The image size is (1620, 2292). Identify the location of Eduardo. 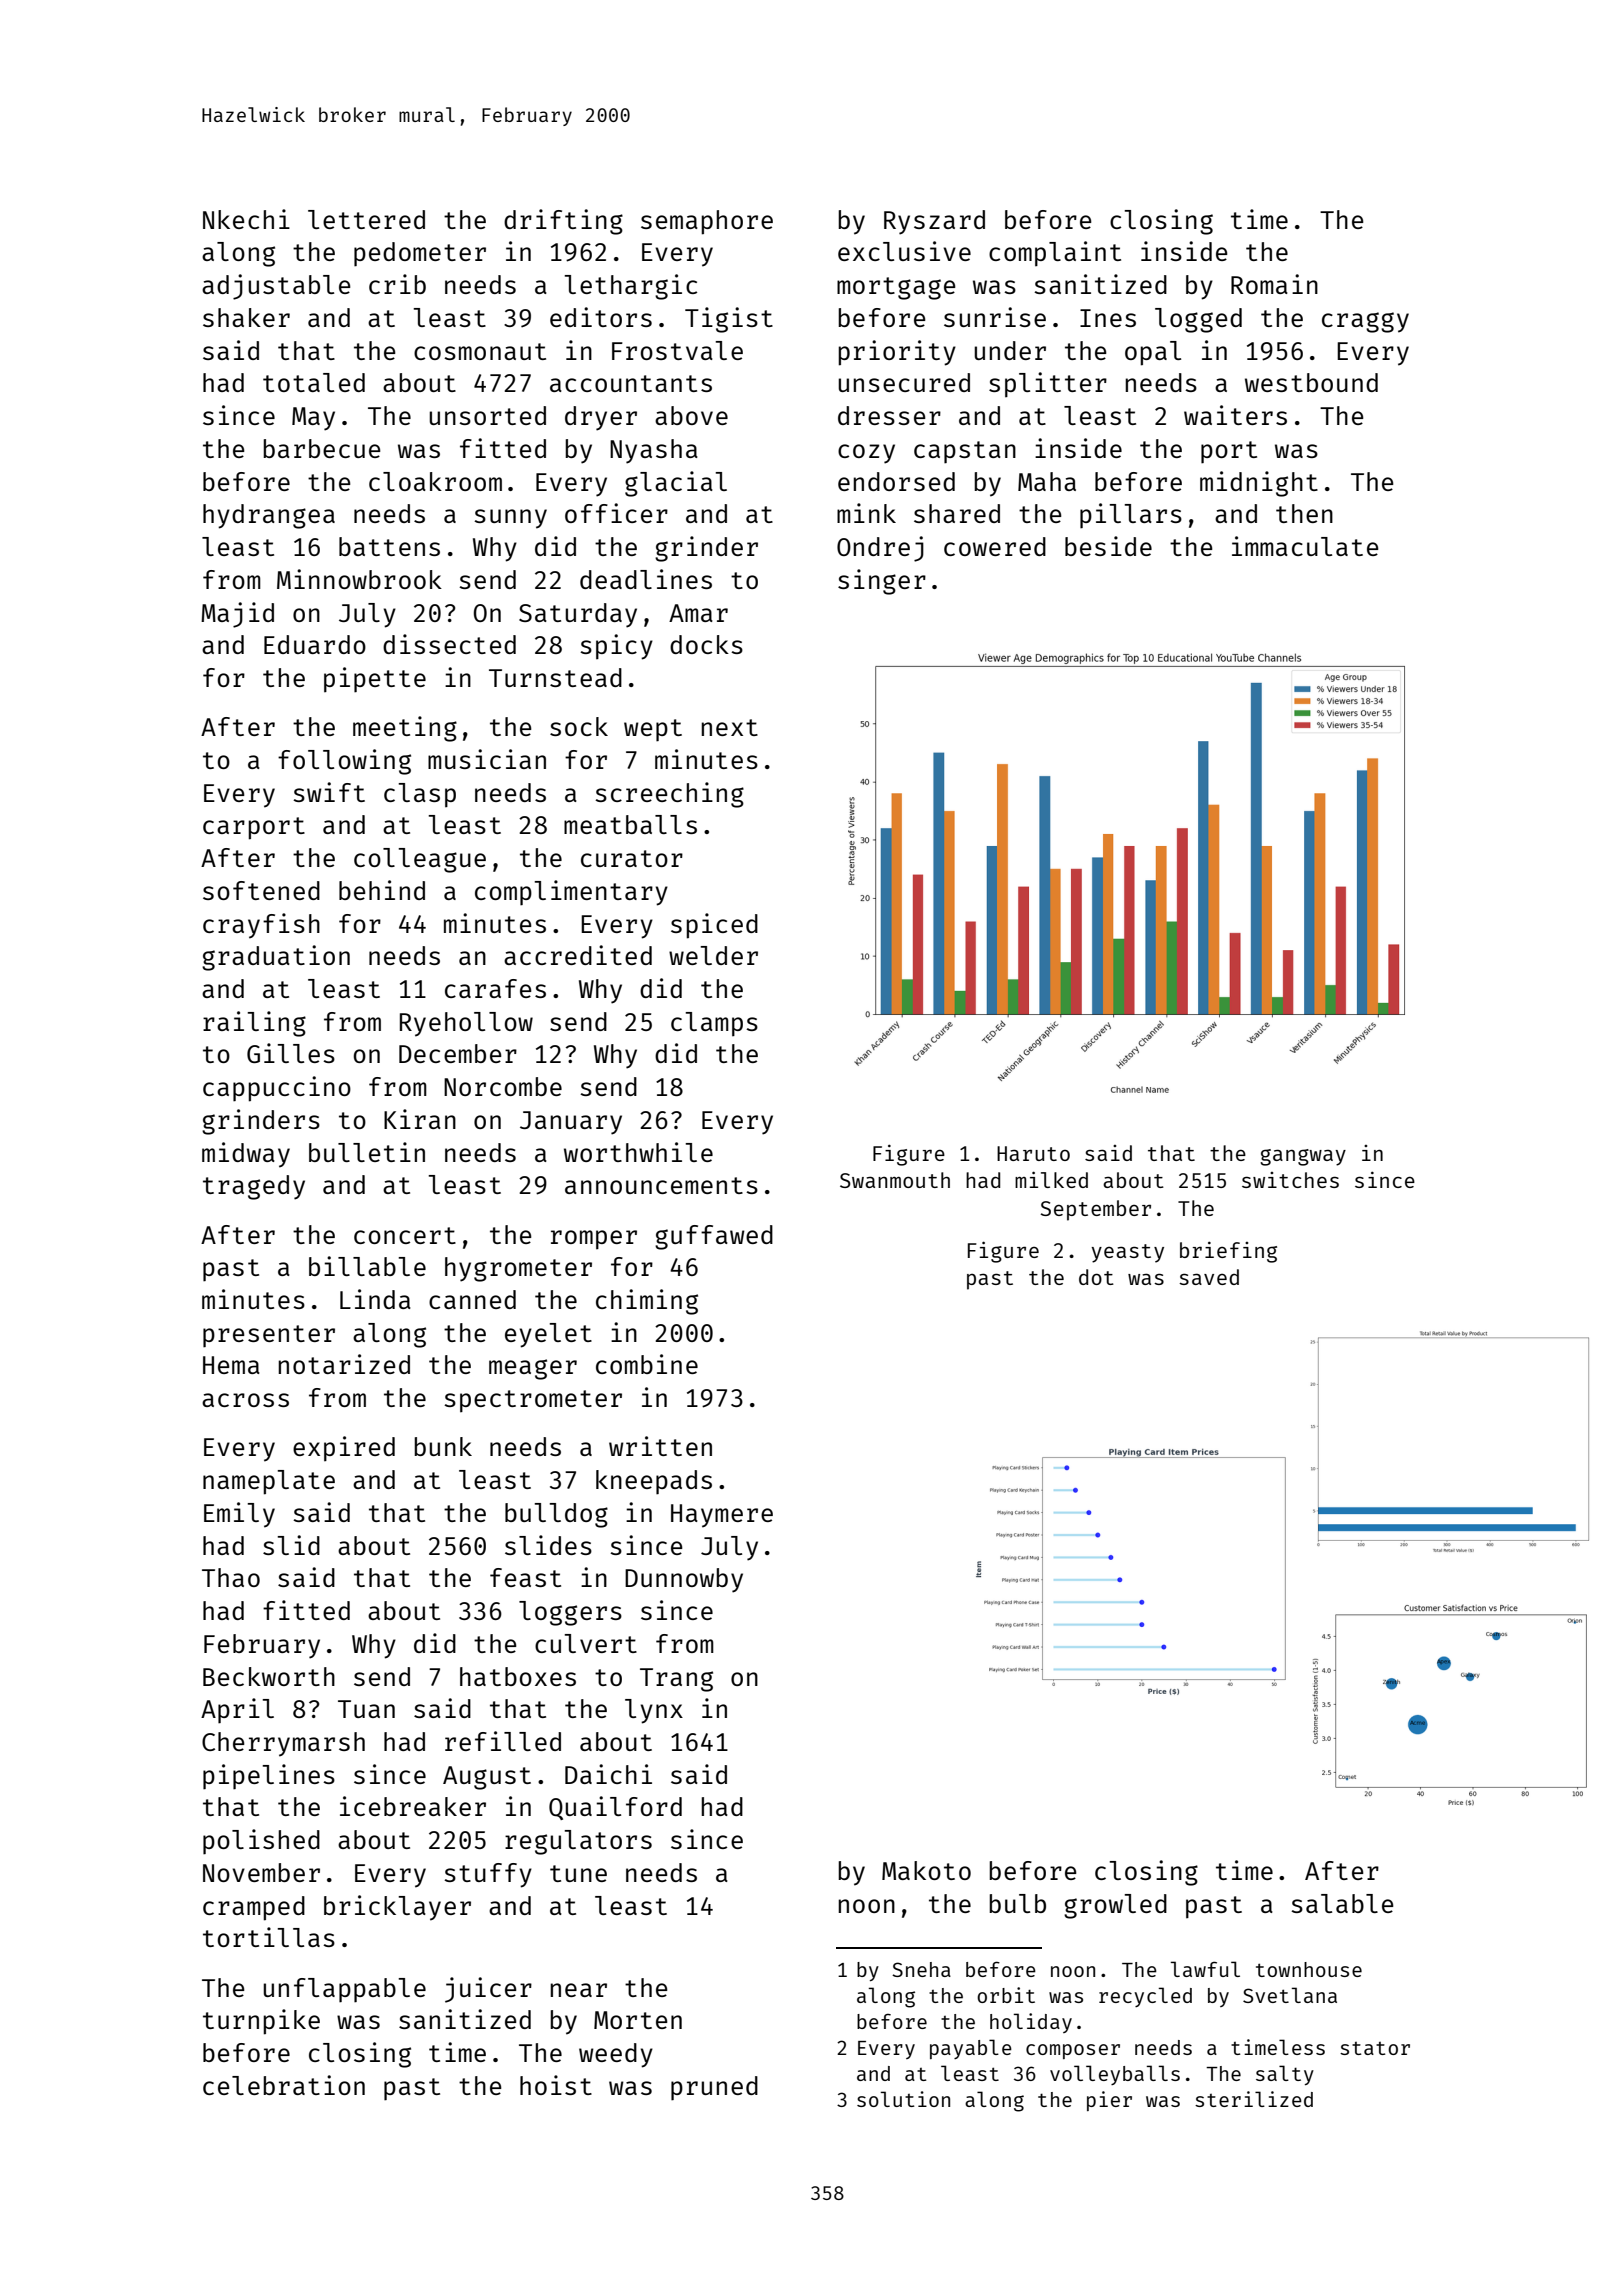
(315, 644).
